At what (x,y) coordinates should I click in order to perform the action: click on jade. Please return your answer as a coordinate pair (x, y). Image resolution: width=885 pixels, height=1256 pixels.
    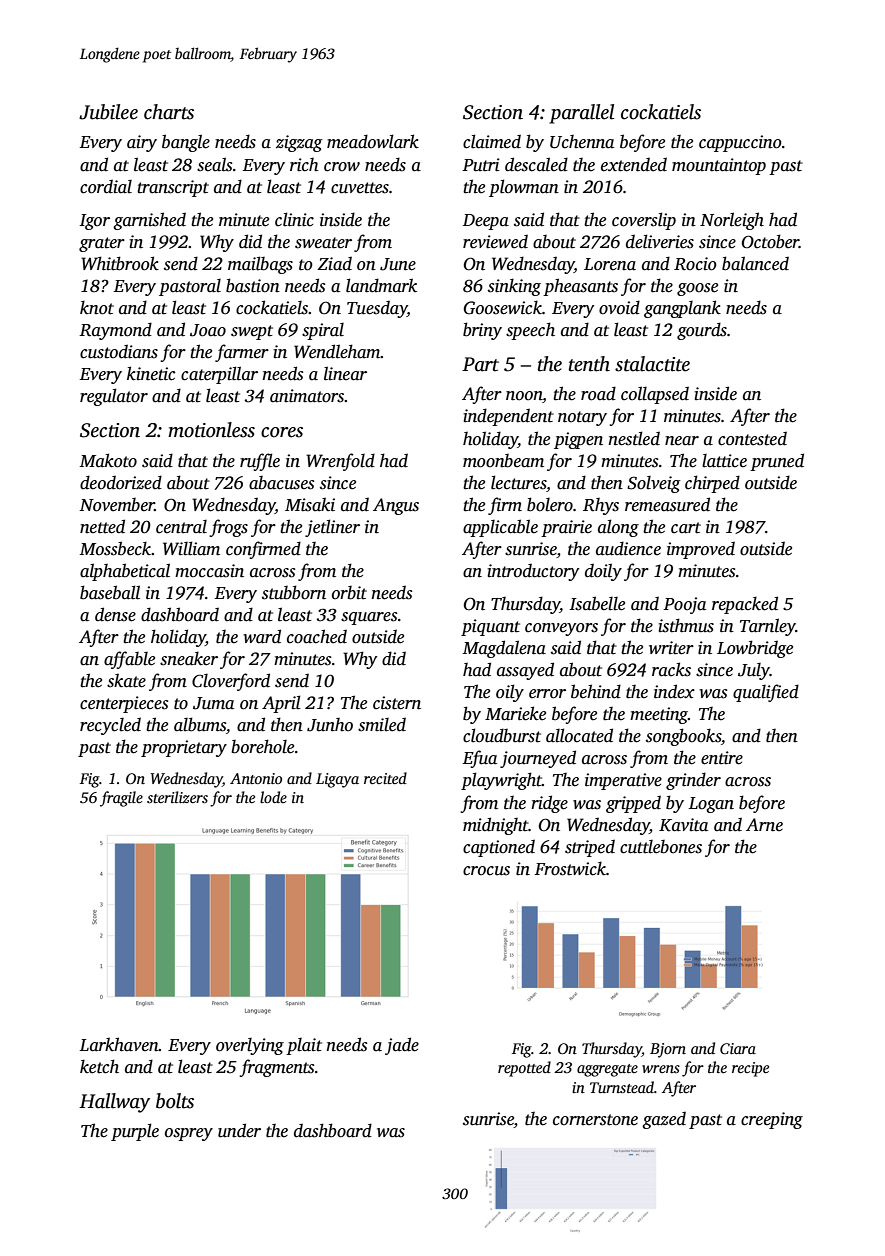
    Looking at the image, I should click on (402, 1046).
